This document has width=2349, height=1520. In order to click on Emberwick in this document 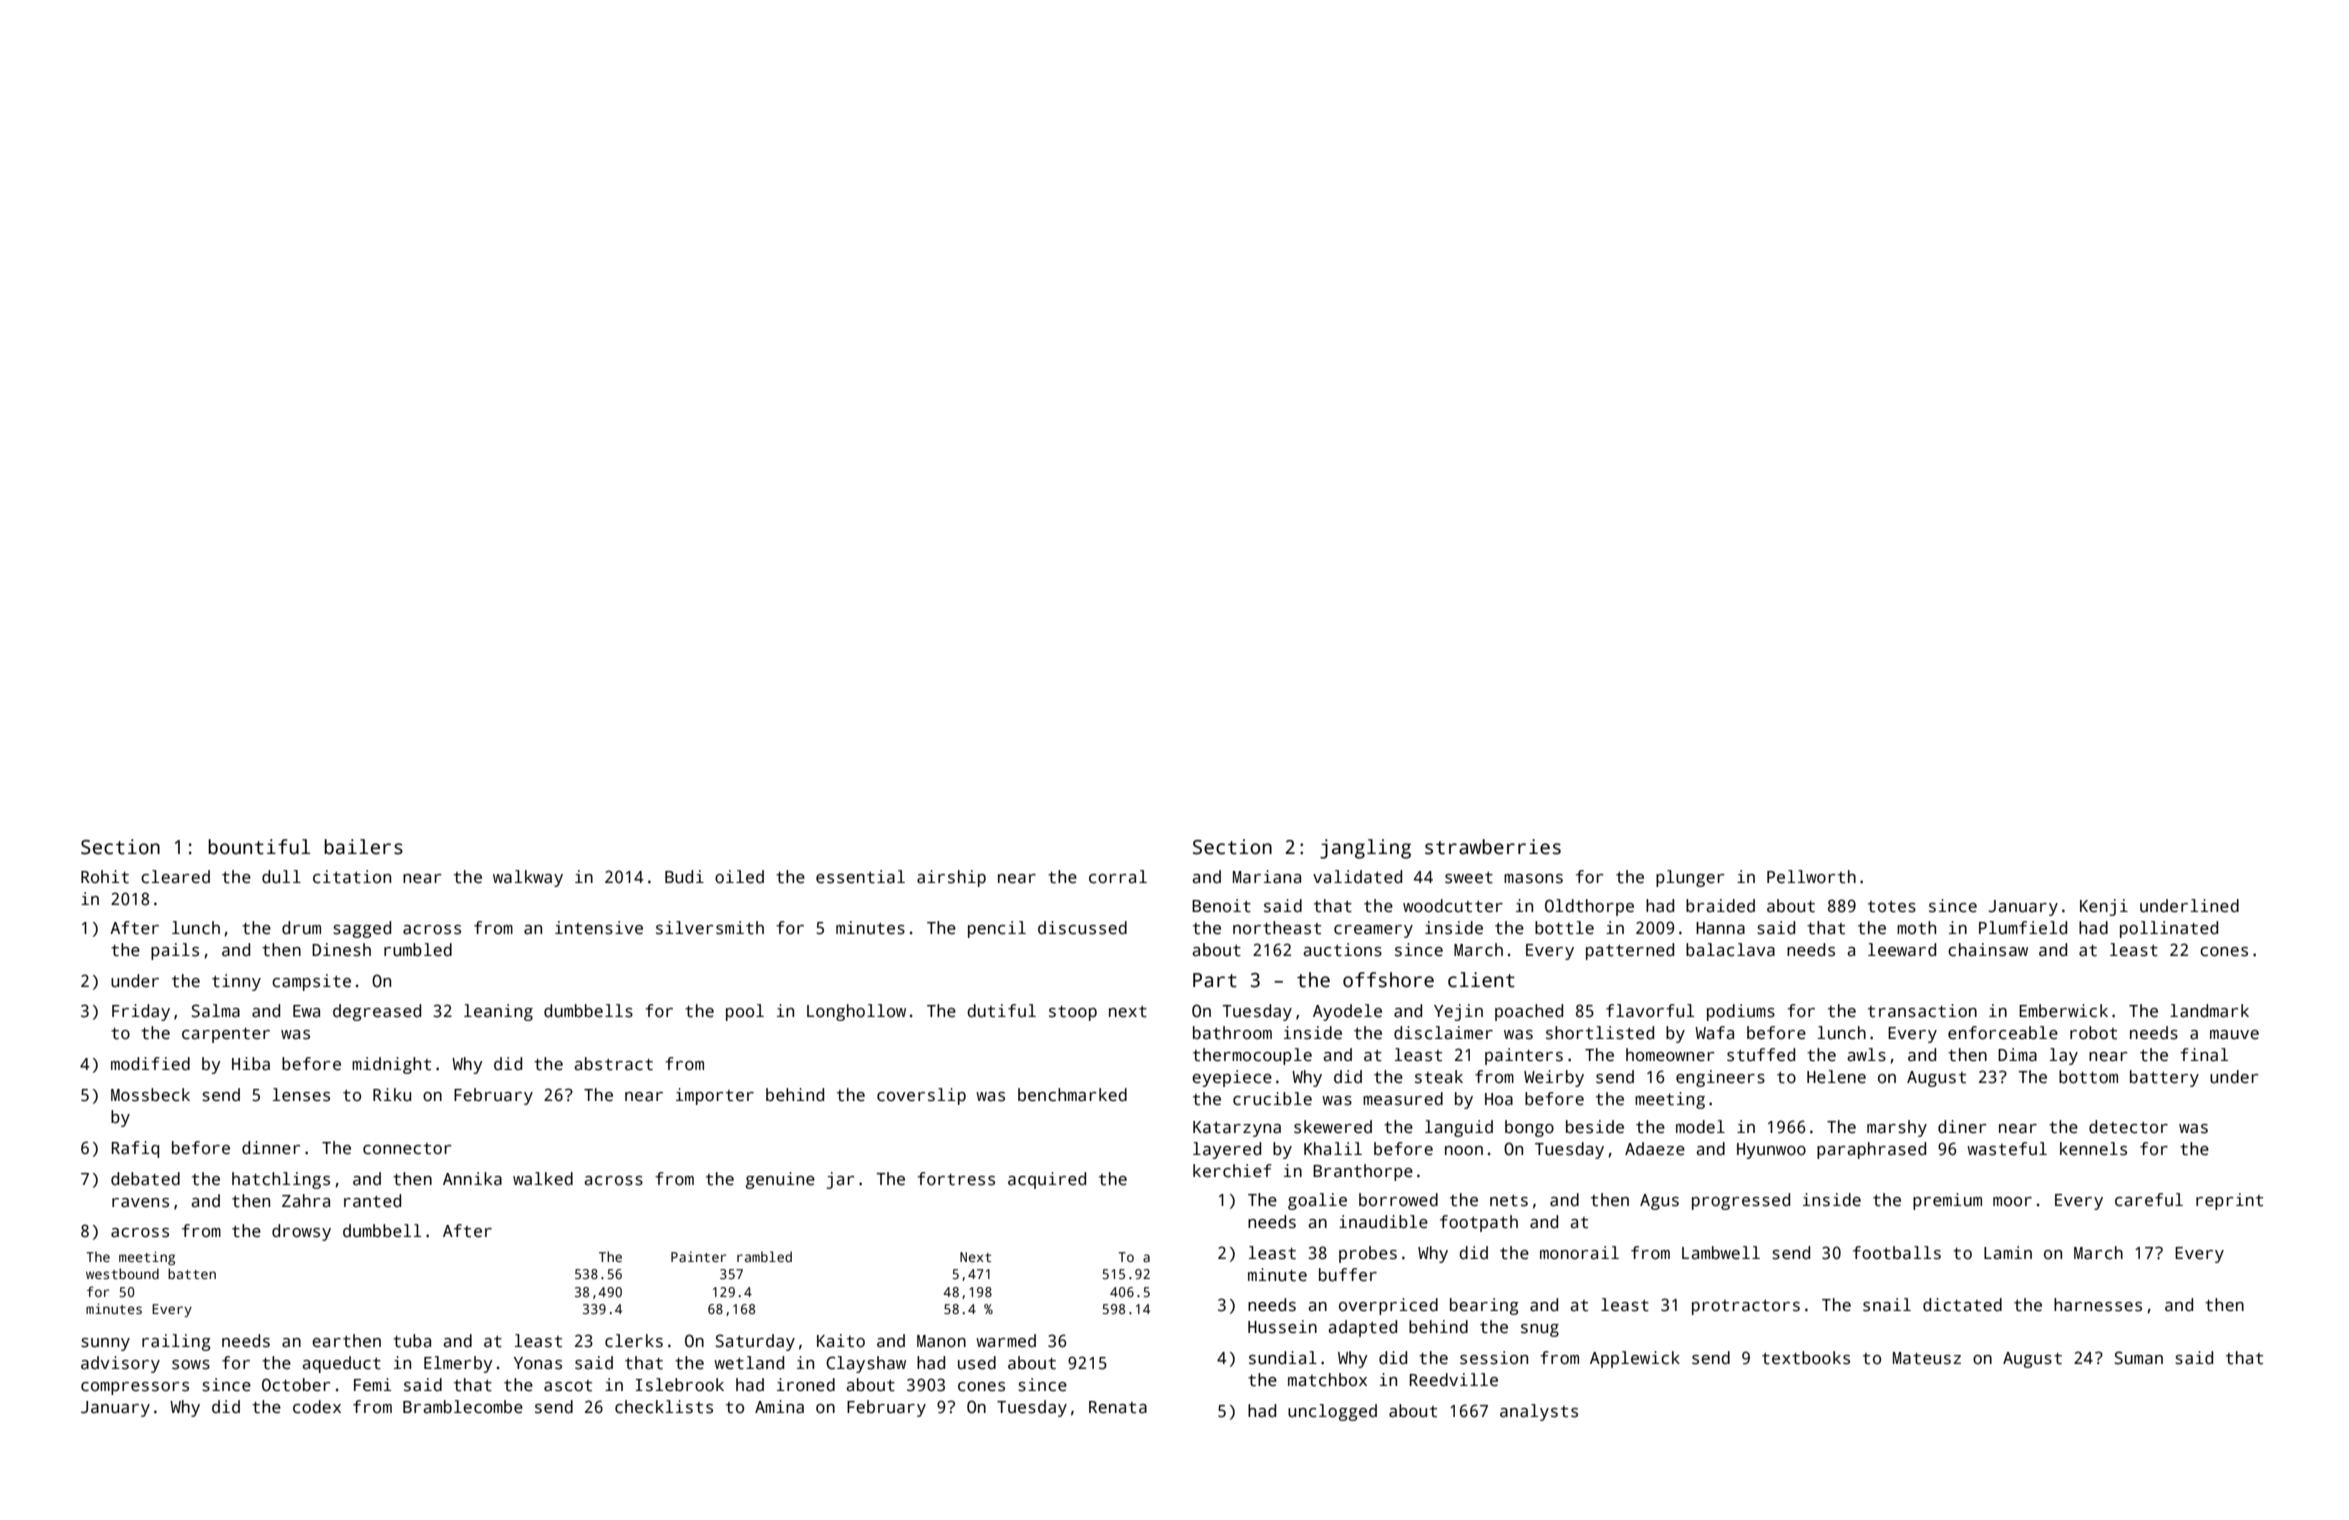, I will do `click(2063, 1011)`.
